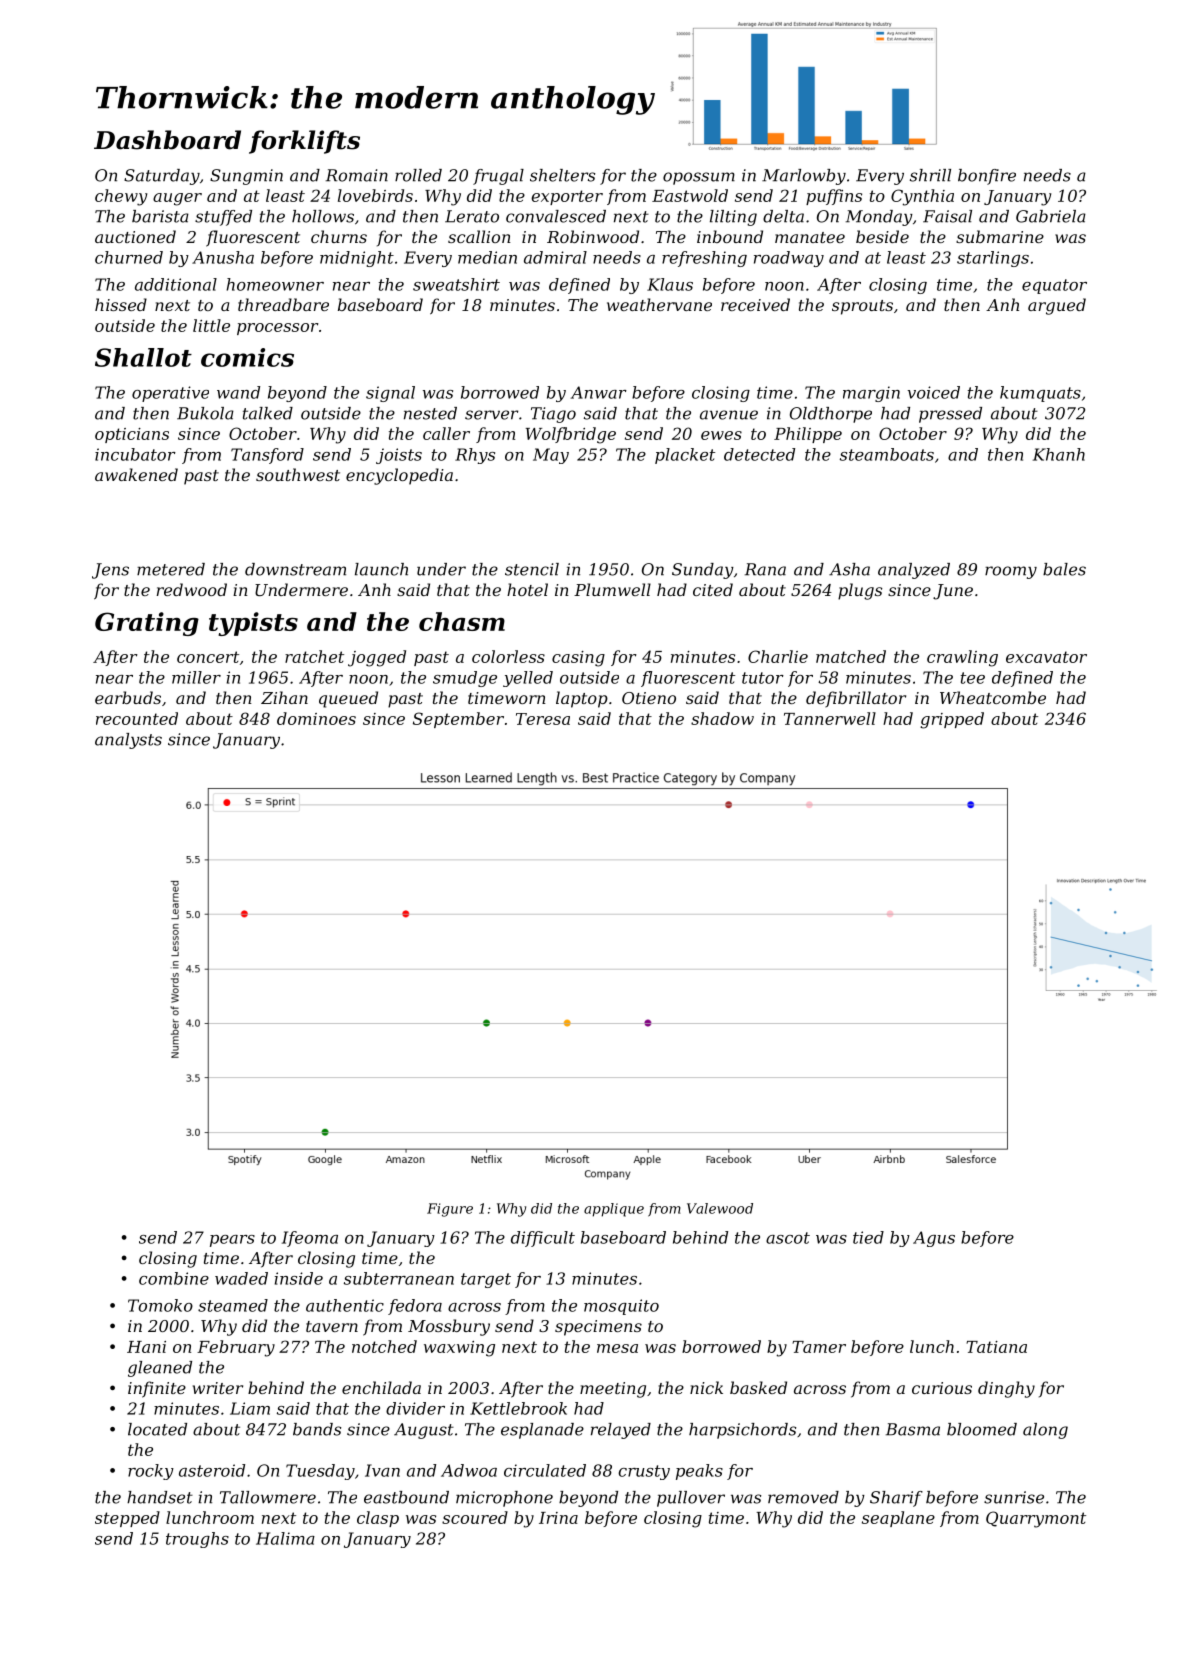 This image has width=1181, height=1670. Describe the element at coordinates (993, 259) in the image. I see `starlings` at that location.
